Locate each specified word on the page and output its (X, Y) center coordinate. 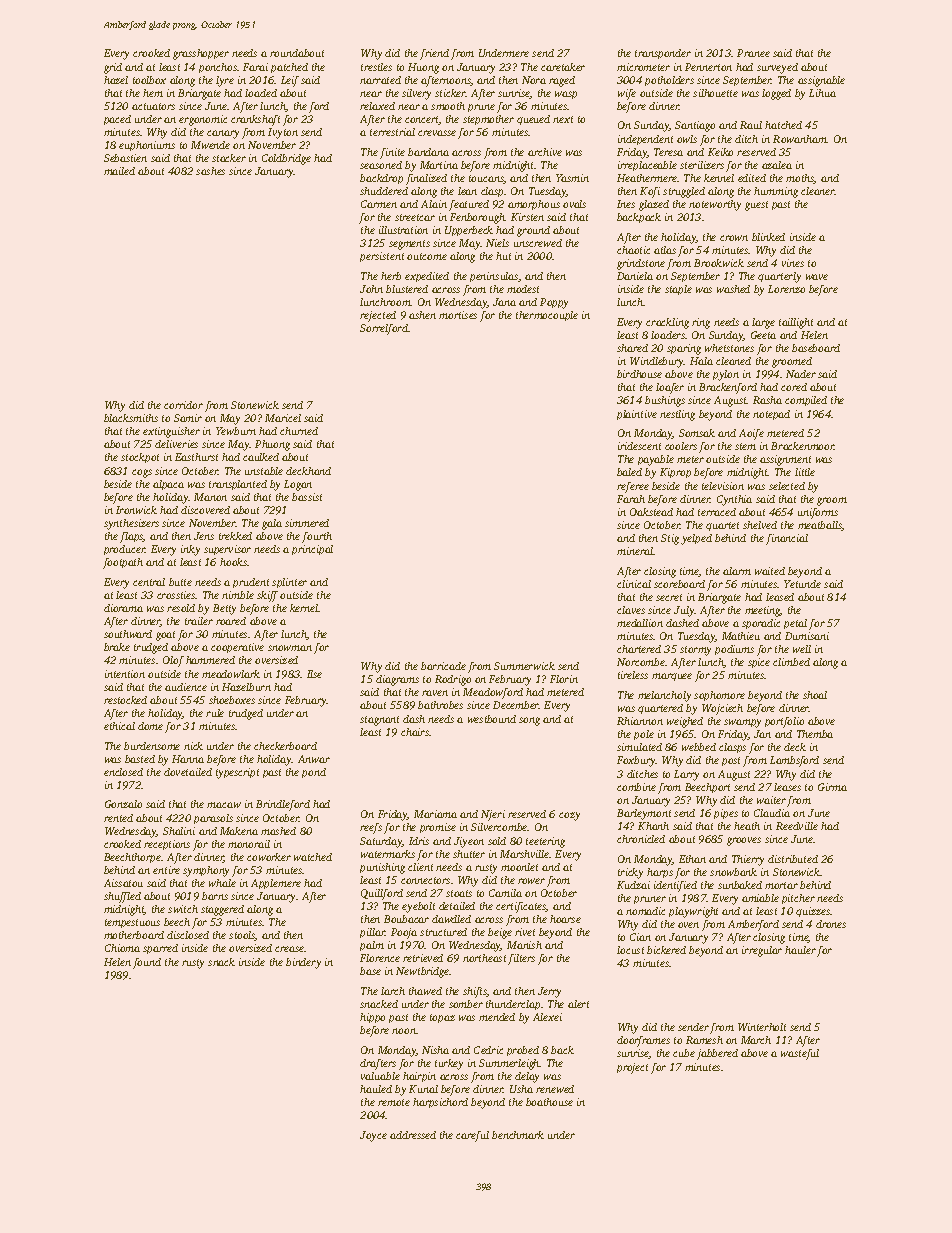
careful (472, 1136)
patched (289, 68)
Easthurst (196, 457)
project (632, 1068)
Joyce (373, 1136)
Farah (631, 499)
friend (434, 54)
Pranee (753, 53)
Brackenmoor (802, 446)
